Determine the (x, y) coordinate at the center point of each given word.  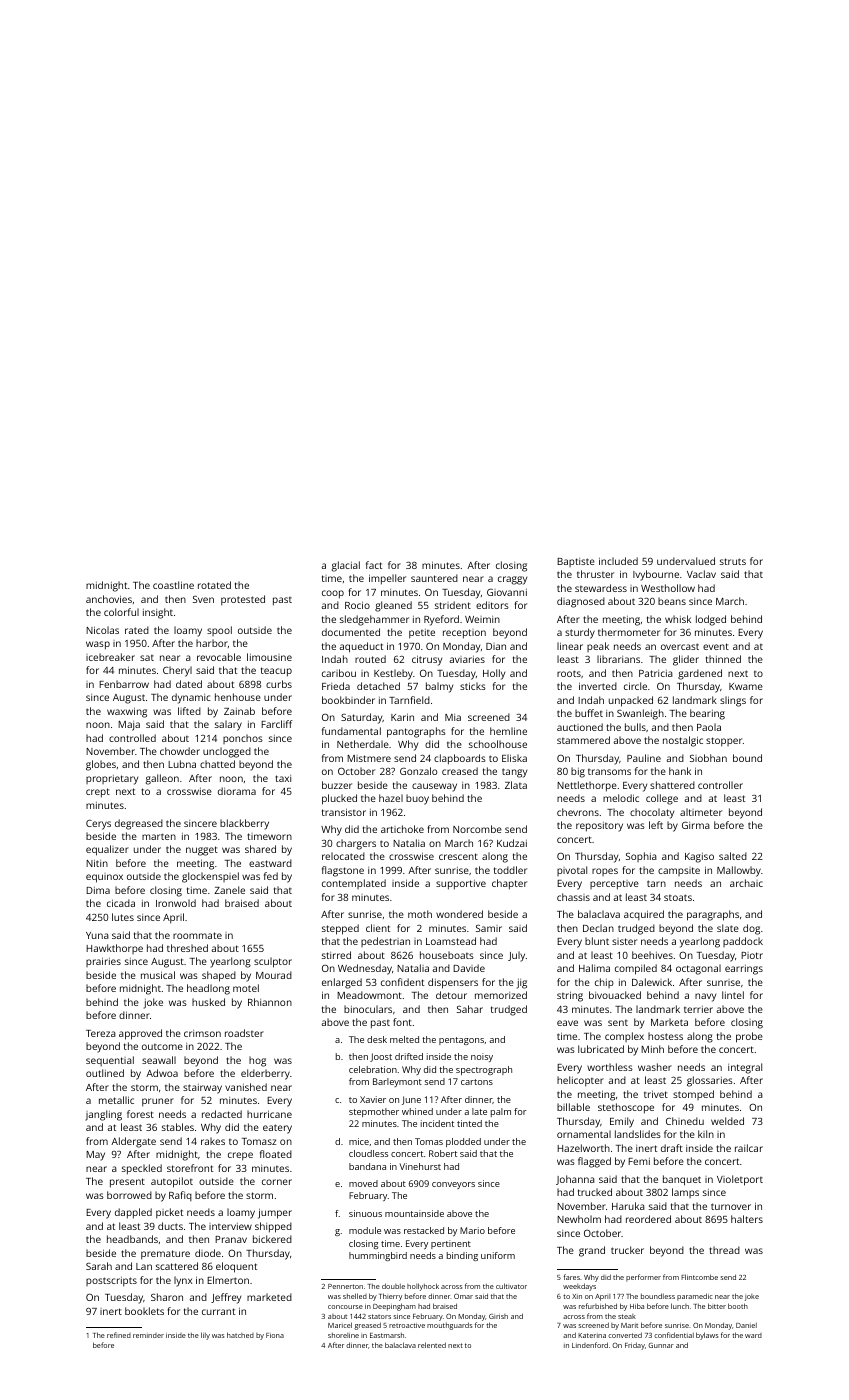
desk (377, 1039)
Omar (463, 1296)
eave (567, 1023)
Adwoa (162, 1073)
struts (733, 561)
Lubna (182, 764)
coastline (173, 585)
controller (720, 785)
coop (333, 594)
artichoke (402, 829)
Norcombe (477, 829)
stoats (678, 897)
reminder (148, 1335)
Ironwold (176, 903)
